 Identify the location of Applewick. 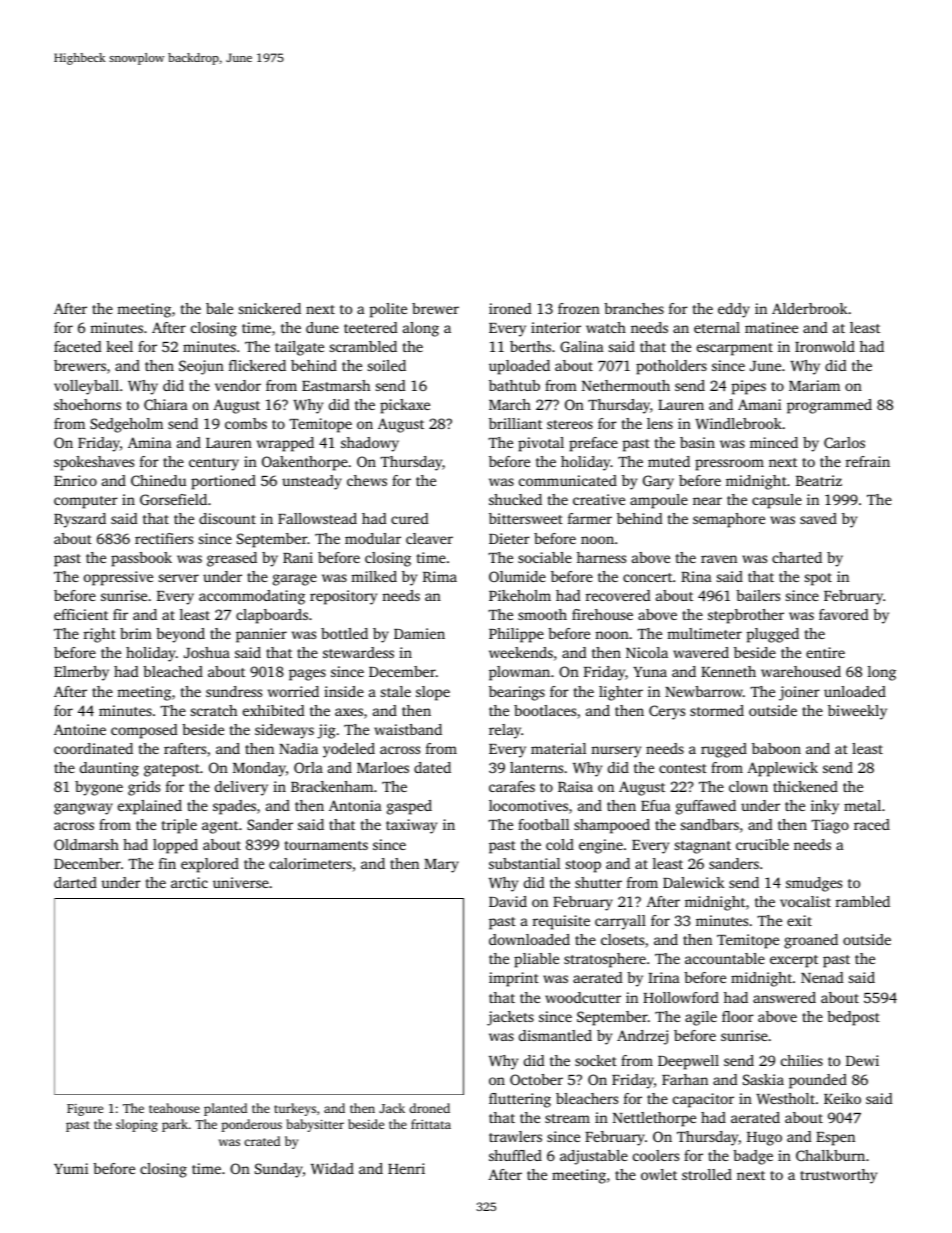
(782, 769).
